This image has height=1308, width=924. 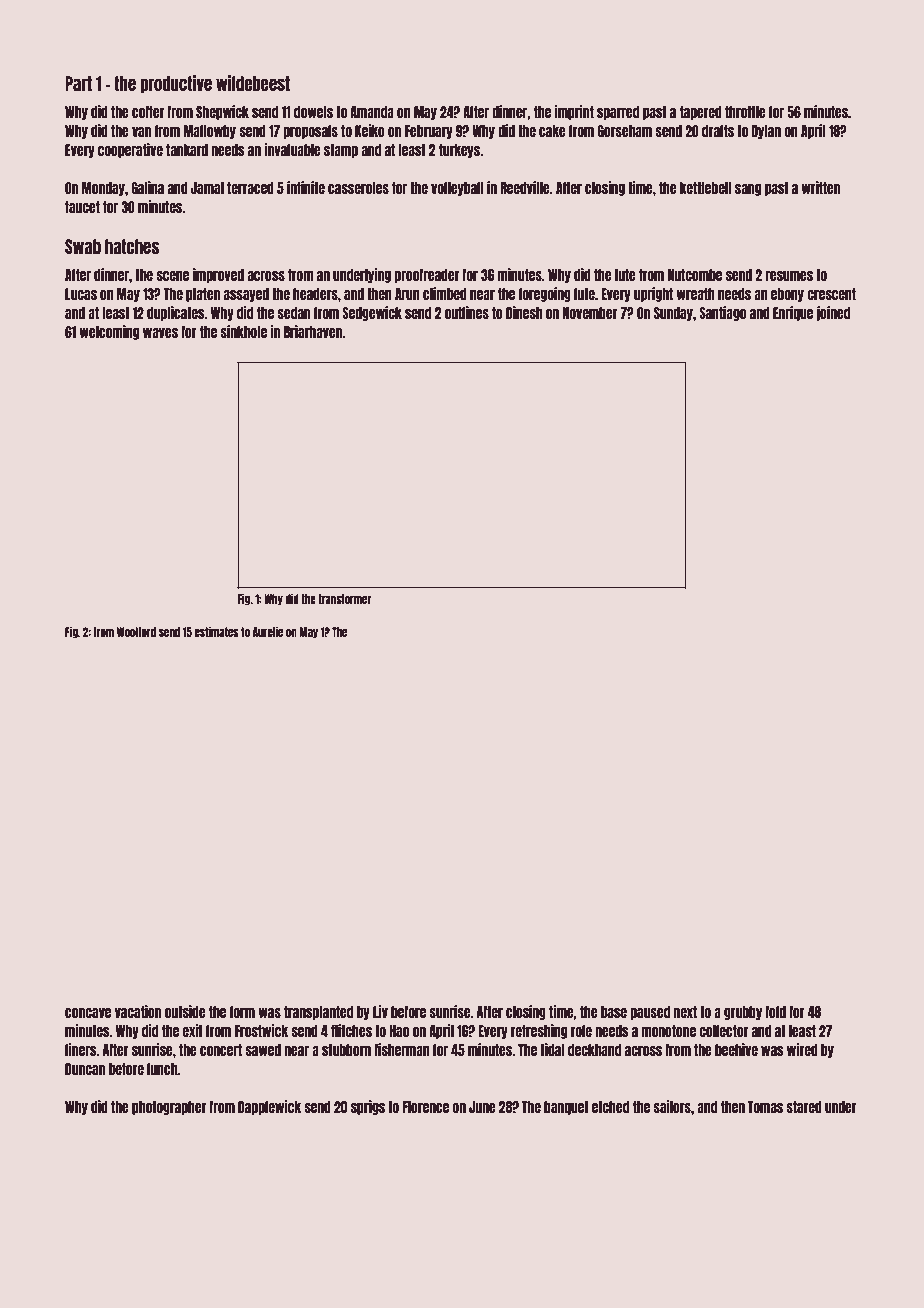 What do you see at coordinates (169, 1108) in the image?
I see `photographer` at bounding box center [169, 1108].
